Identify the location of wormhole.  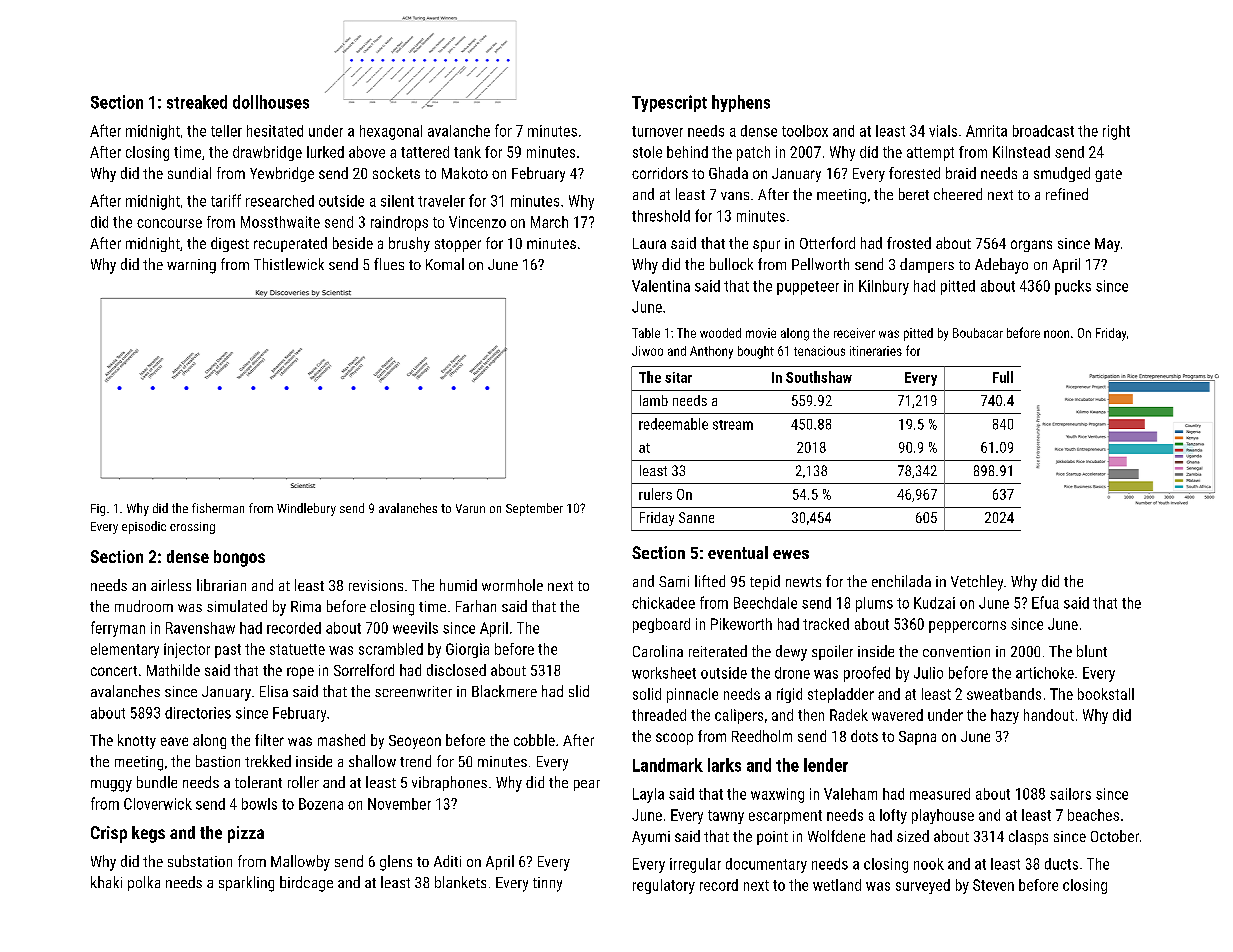
(512, 585).
